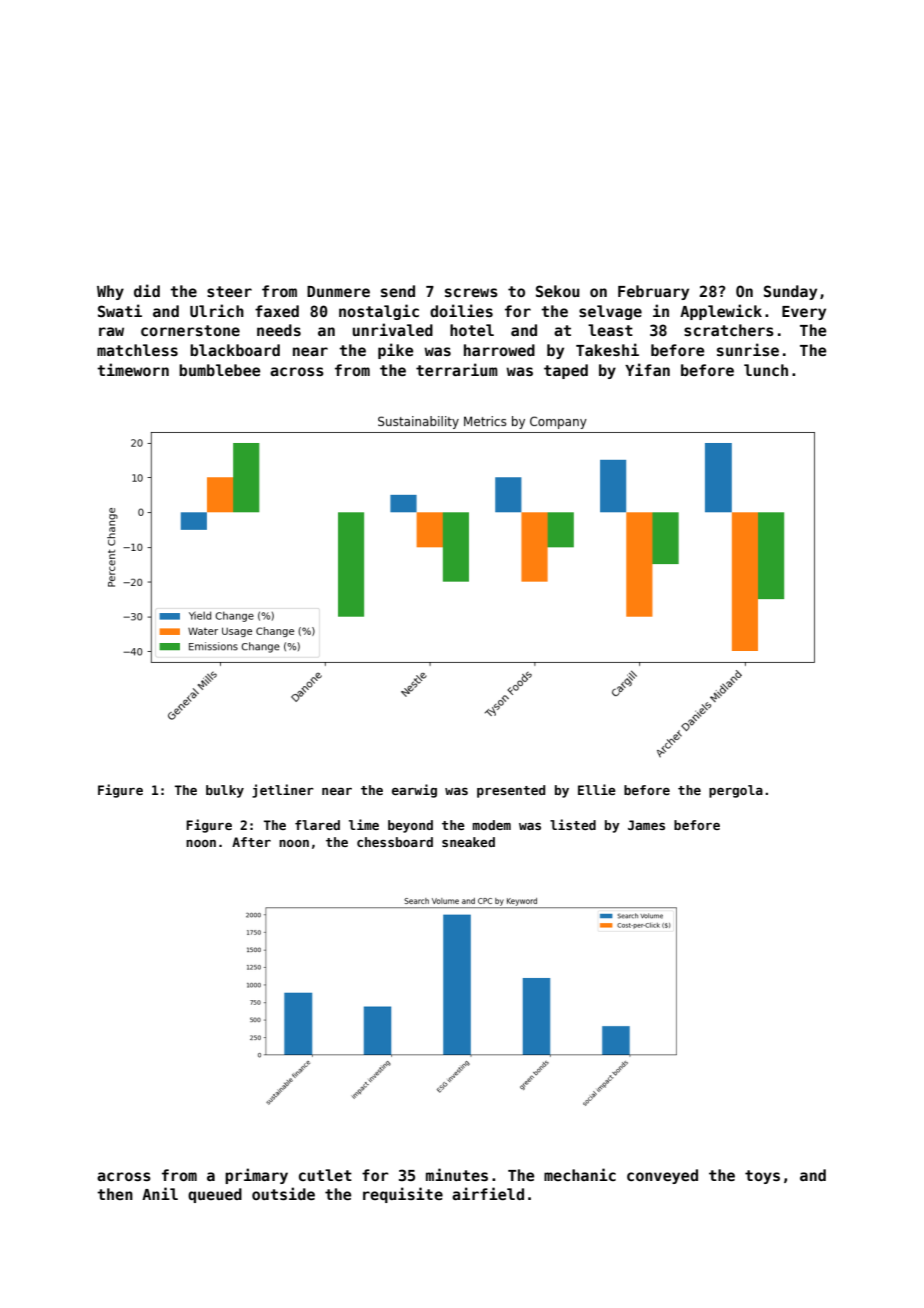 The image size is (924, 1308). I want to click on conveyed, so click(662, 1176).
